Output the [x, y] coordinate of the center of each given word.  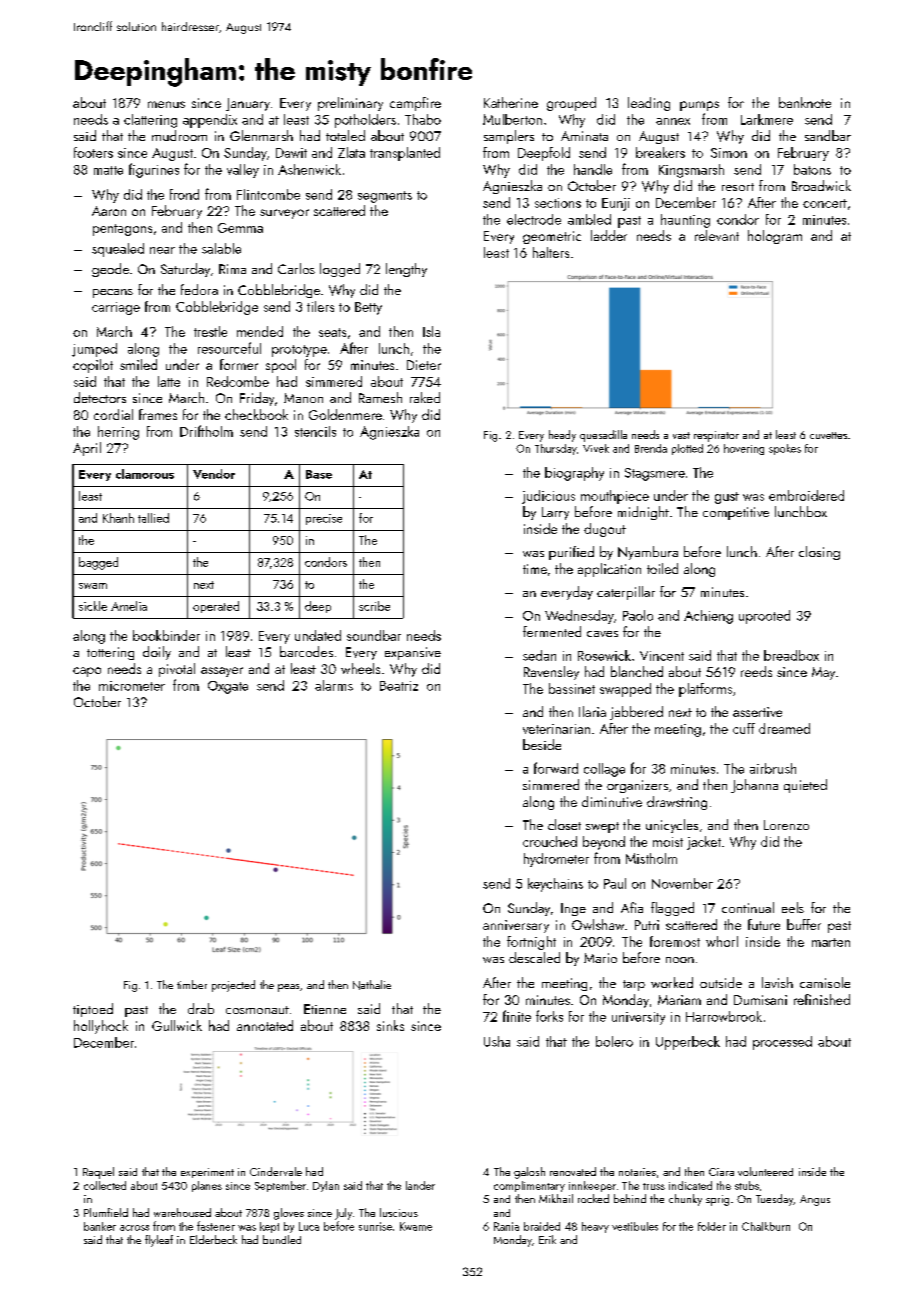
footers [93, 152]
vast [681, 435]
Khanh [118, 518]
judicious [548, 497]
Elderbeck [213, 1239]
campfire [415, 104]
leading [649, 104]
